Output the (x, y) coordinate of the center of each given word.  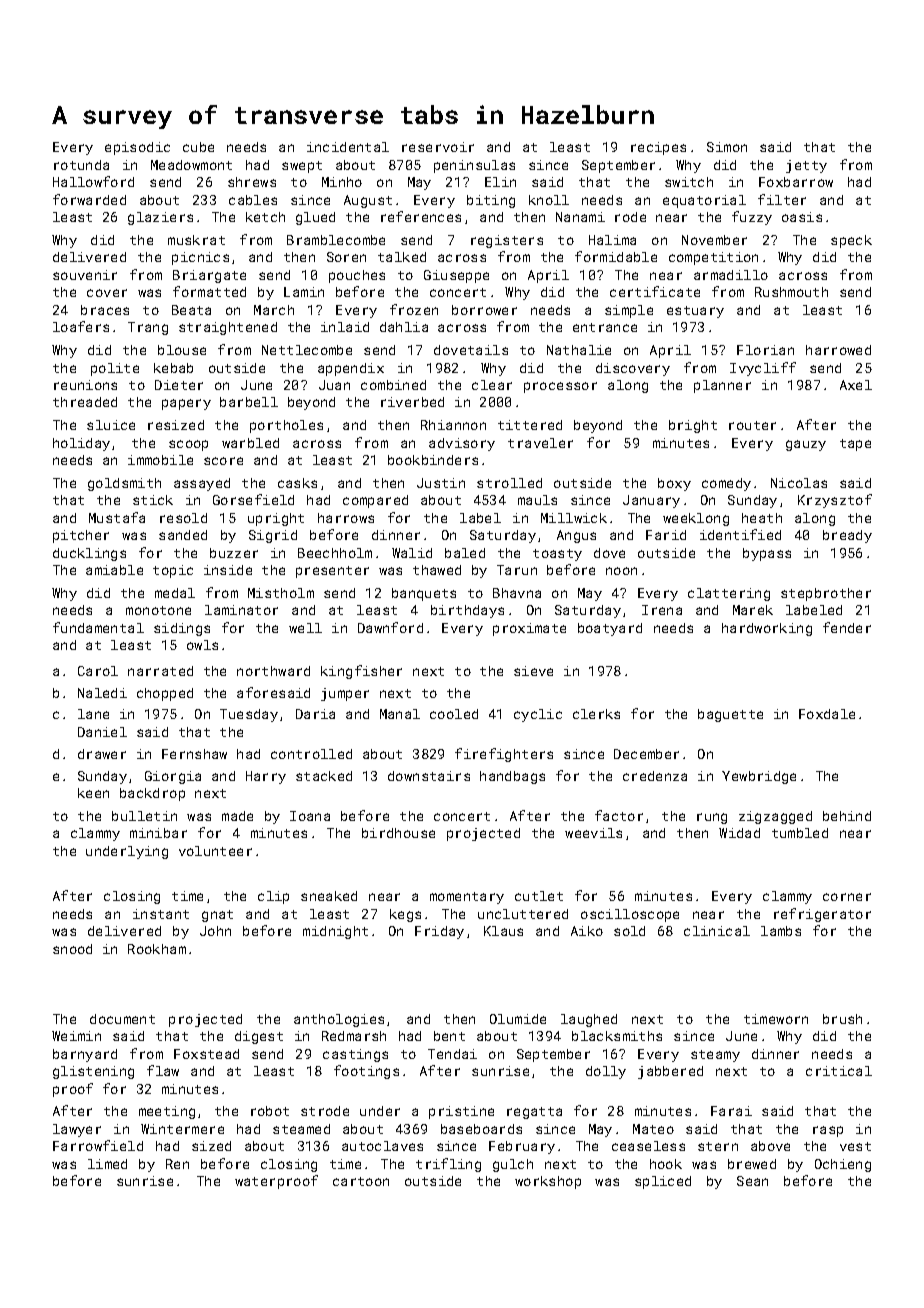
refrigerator (822, 915)
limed (107, 1164)
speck (851, 241)
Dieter (179, 385)
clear (492, 385)
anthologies (339, 1020)
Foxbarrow (796, 182)
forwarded (89, 199)
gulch (513, 1165)
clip (273, 897)
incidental (348, 147)
